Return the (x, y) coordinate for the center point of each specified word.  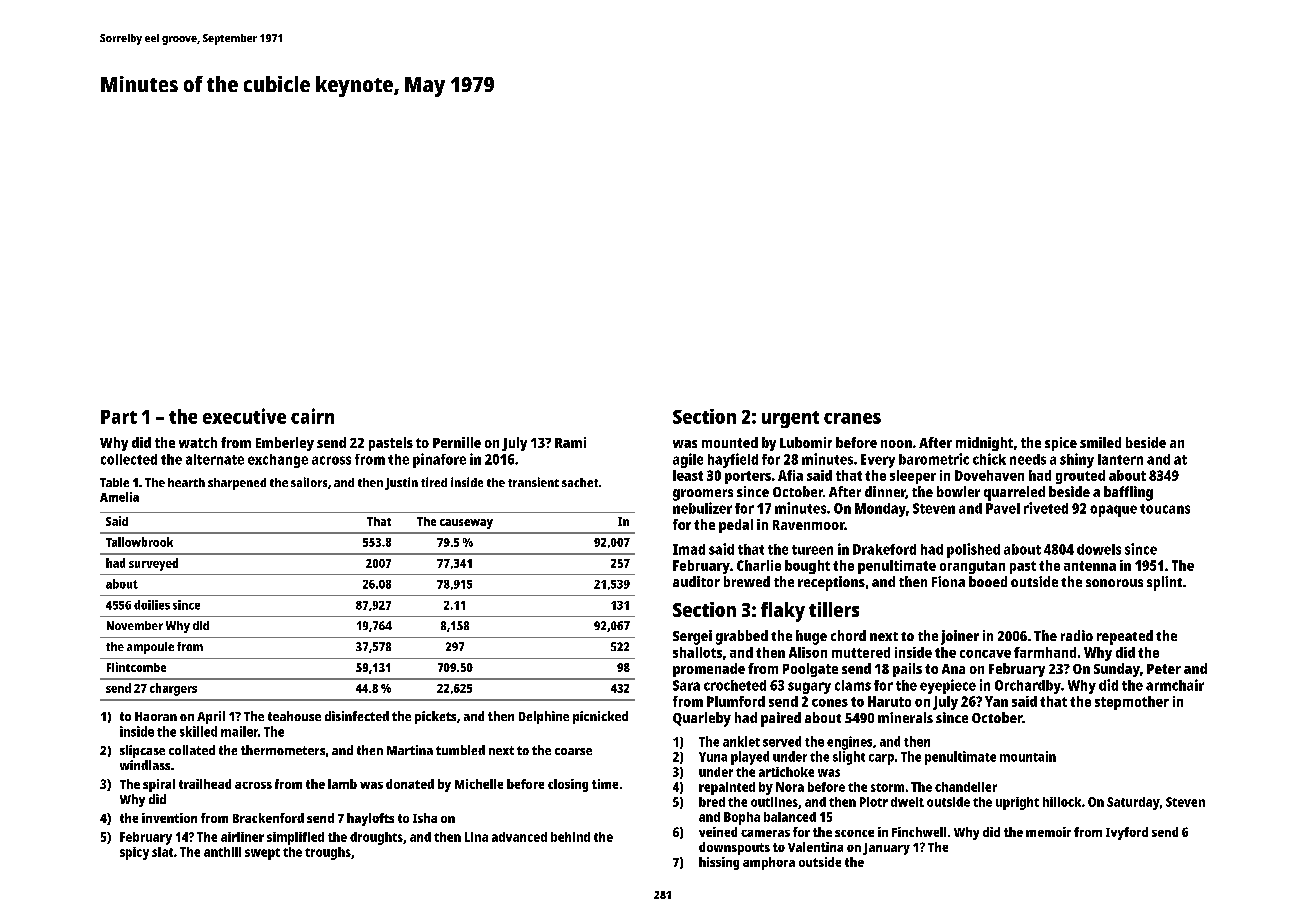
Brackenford (268, 818)
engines (849, 743)
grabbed (742, 637)
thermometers (283, 750)
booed (988, 581)
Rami (570, 442)
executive (244, 416)
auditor (696, 581)
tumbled (460, 750)
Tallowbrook (139, 542)
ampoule (150, 648)
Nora (790, 787)
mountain (1028, 756)
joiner (960, 637)
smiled (1100, 442)
